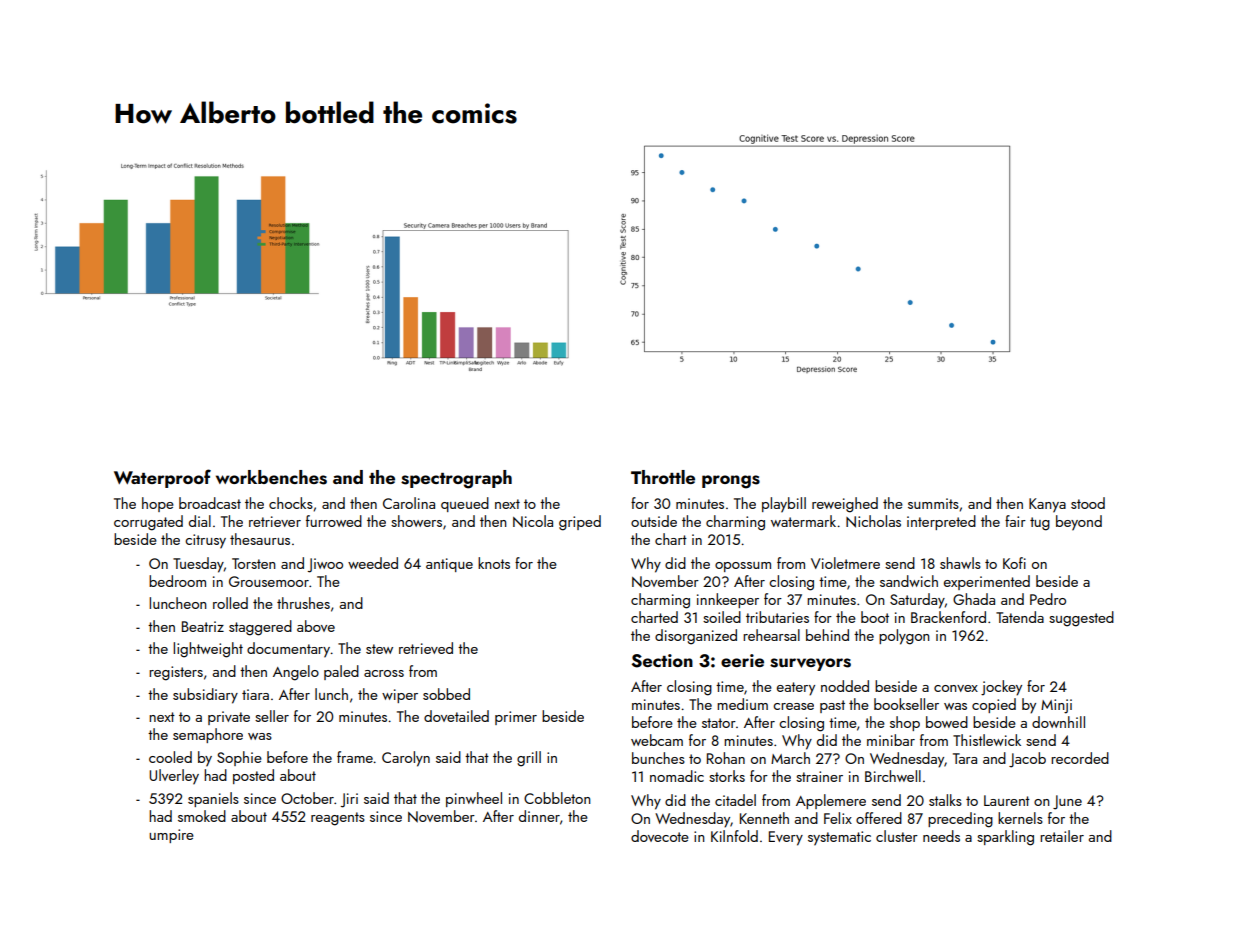 The height and width of the image is (952, 1233). Describe the element at coordinates (742, 704) in the image. I see `medium` at that location.
